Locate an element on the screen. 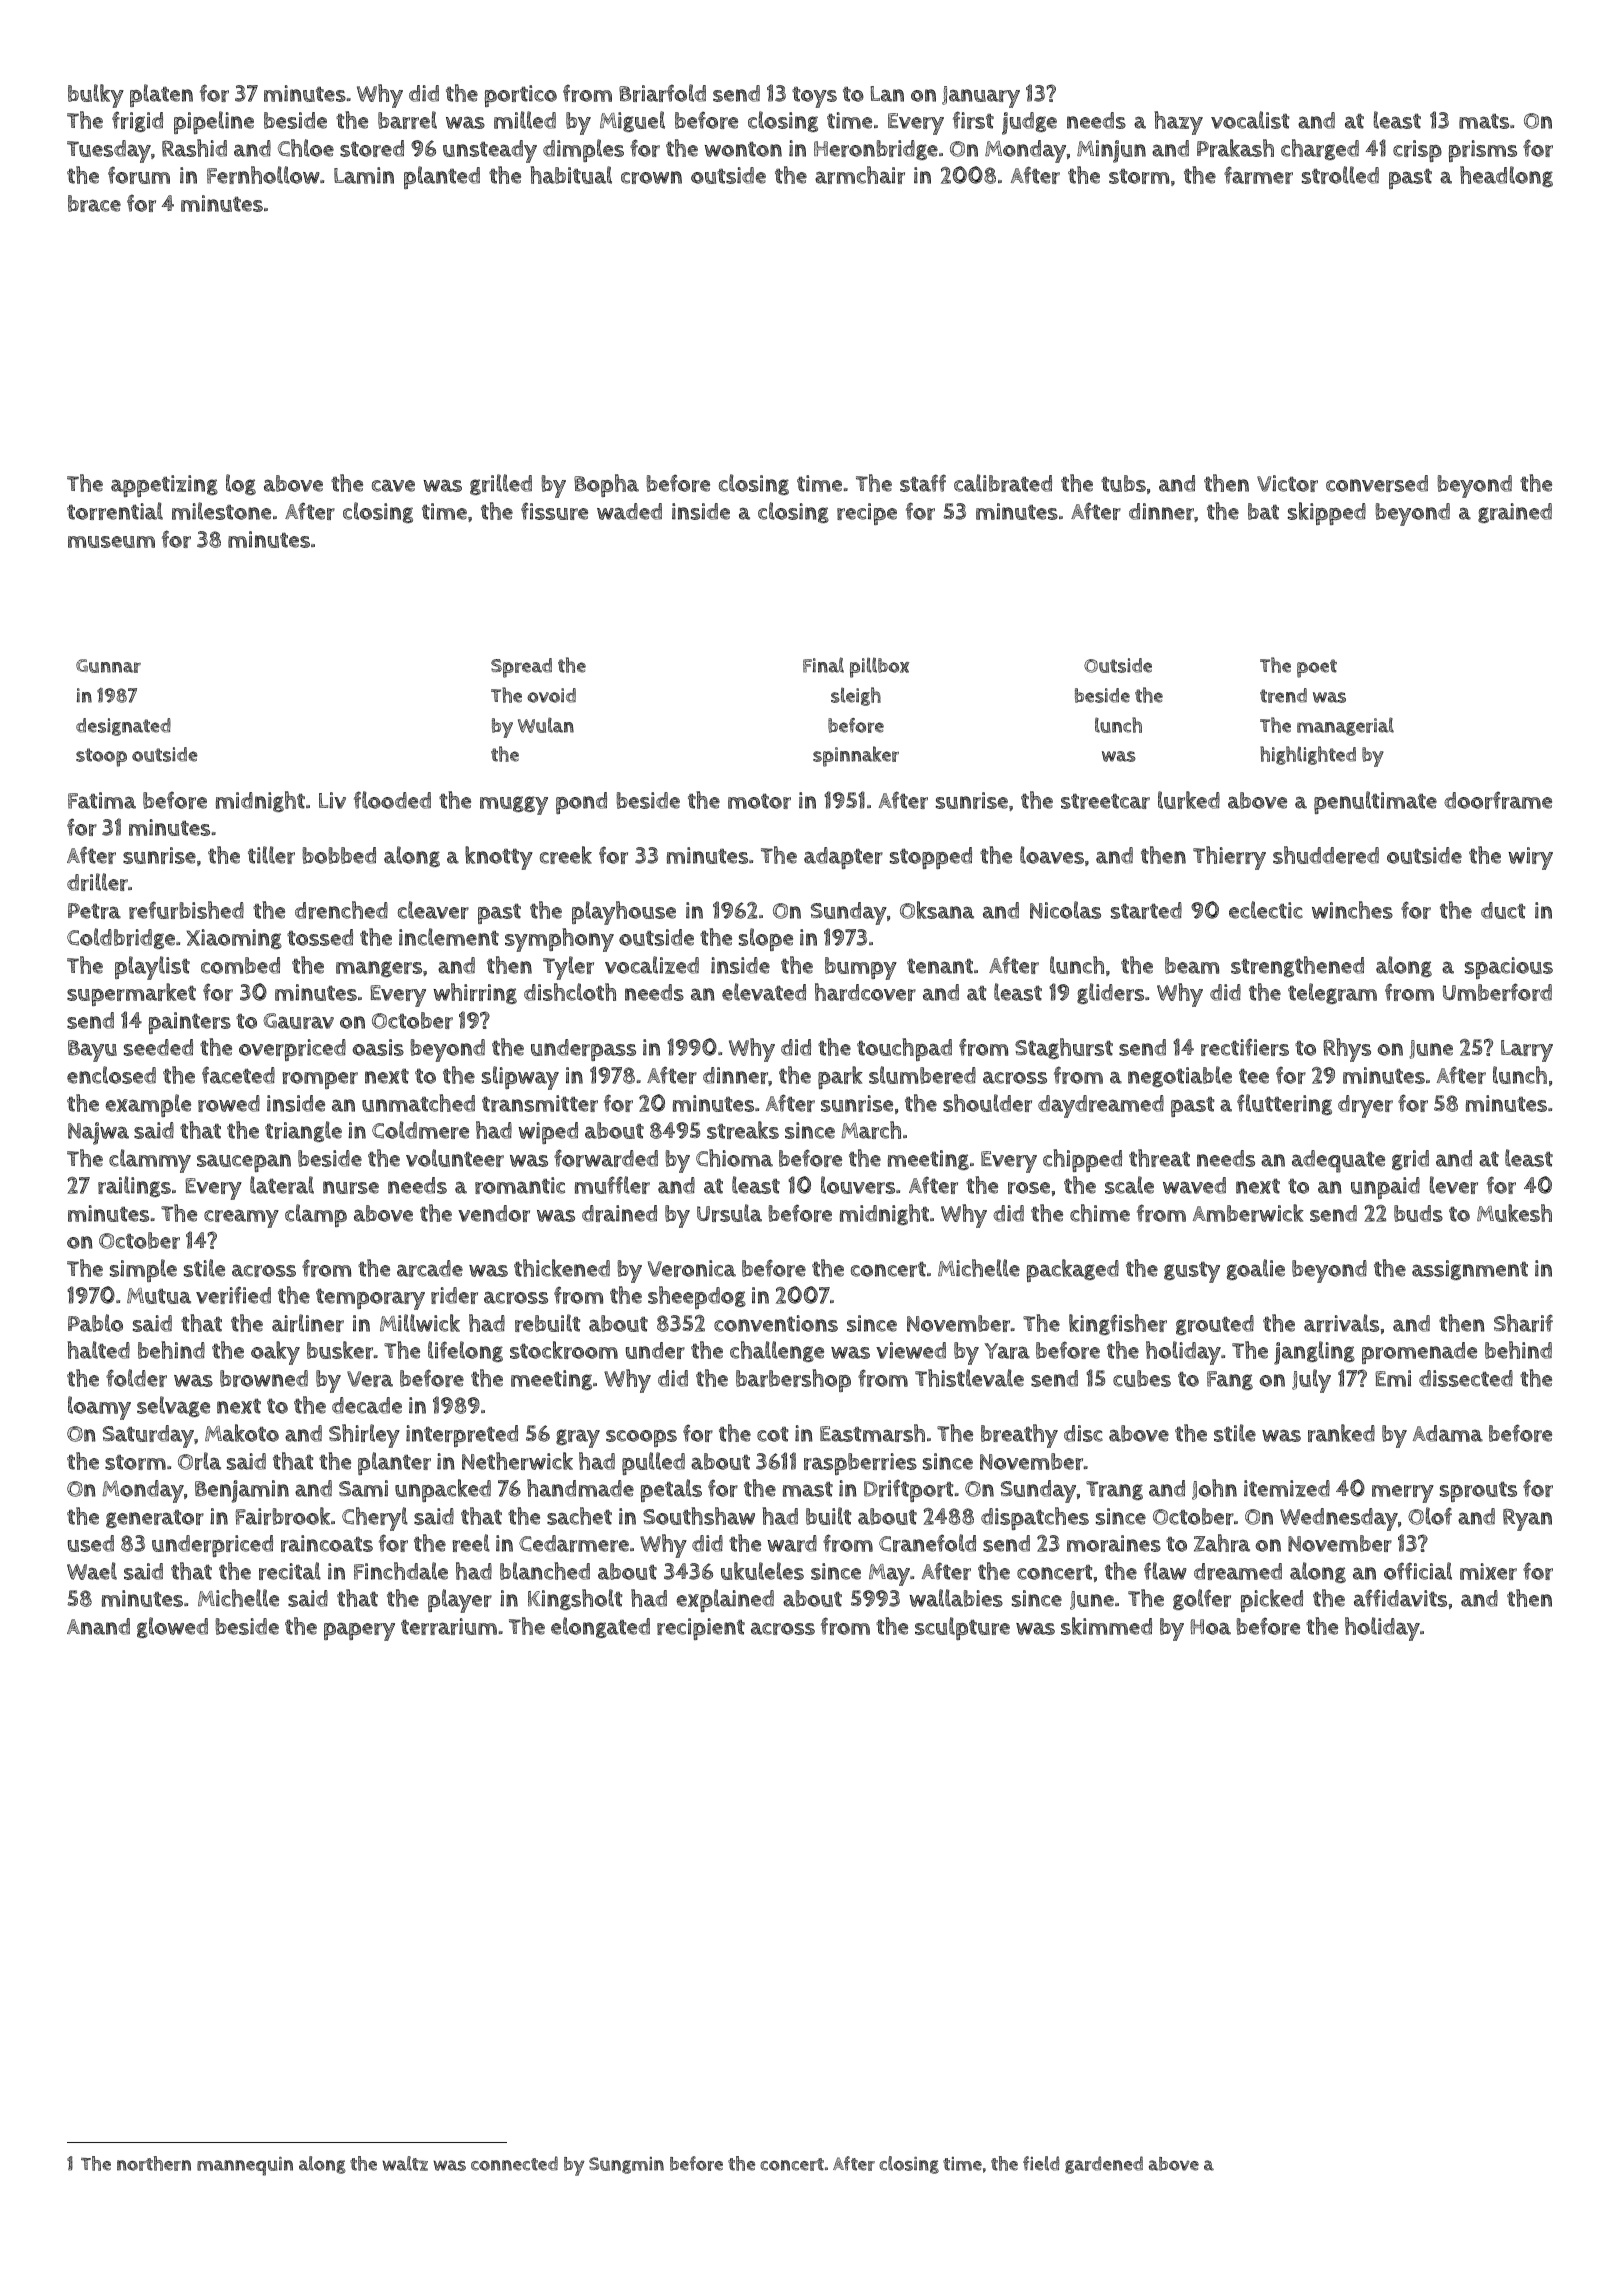 The width and height of the screenshot is (1620, 2292). Gunnar is located at coordinates (108, 666).
